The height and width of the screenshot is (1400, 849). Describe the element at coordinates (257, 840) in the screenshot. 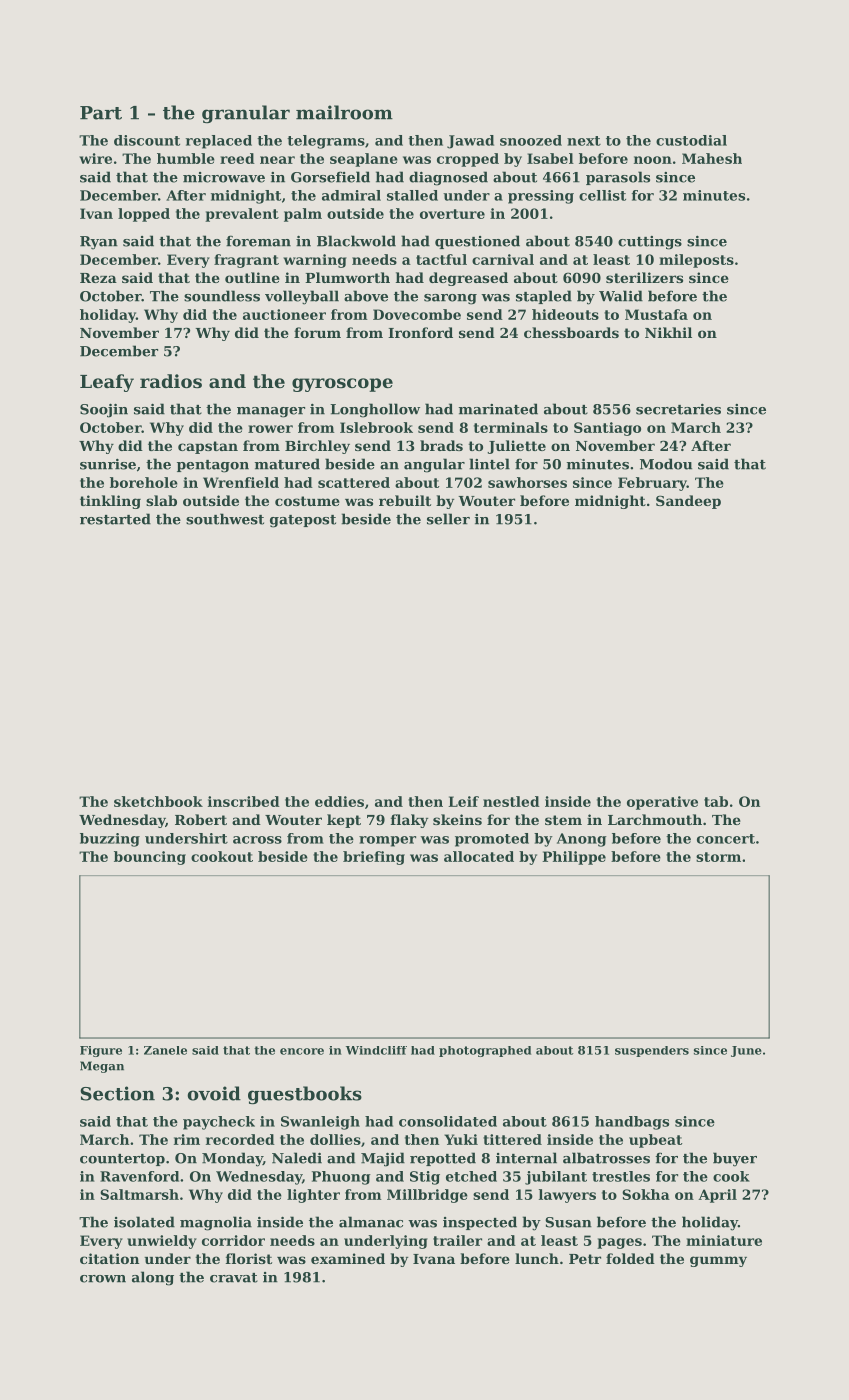

I see `across` at that location.
